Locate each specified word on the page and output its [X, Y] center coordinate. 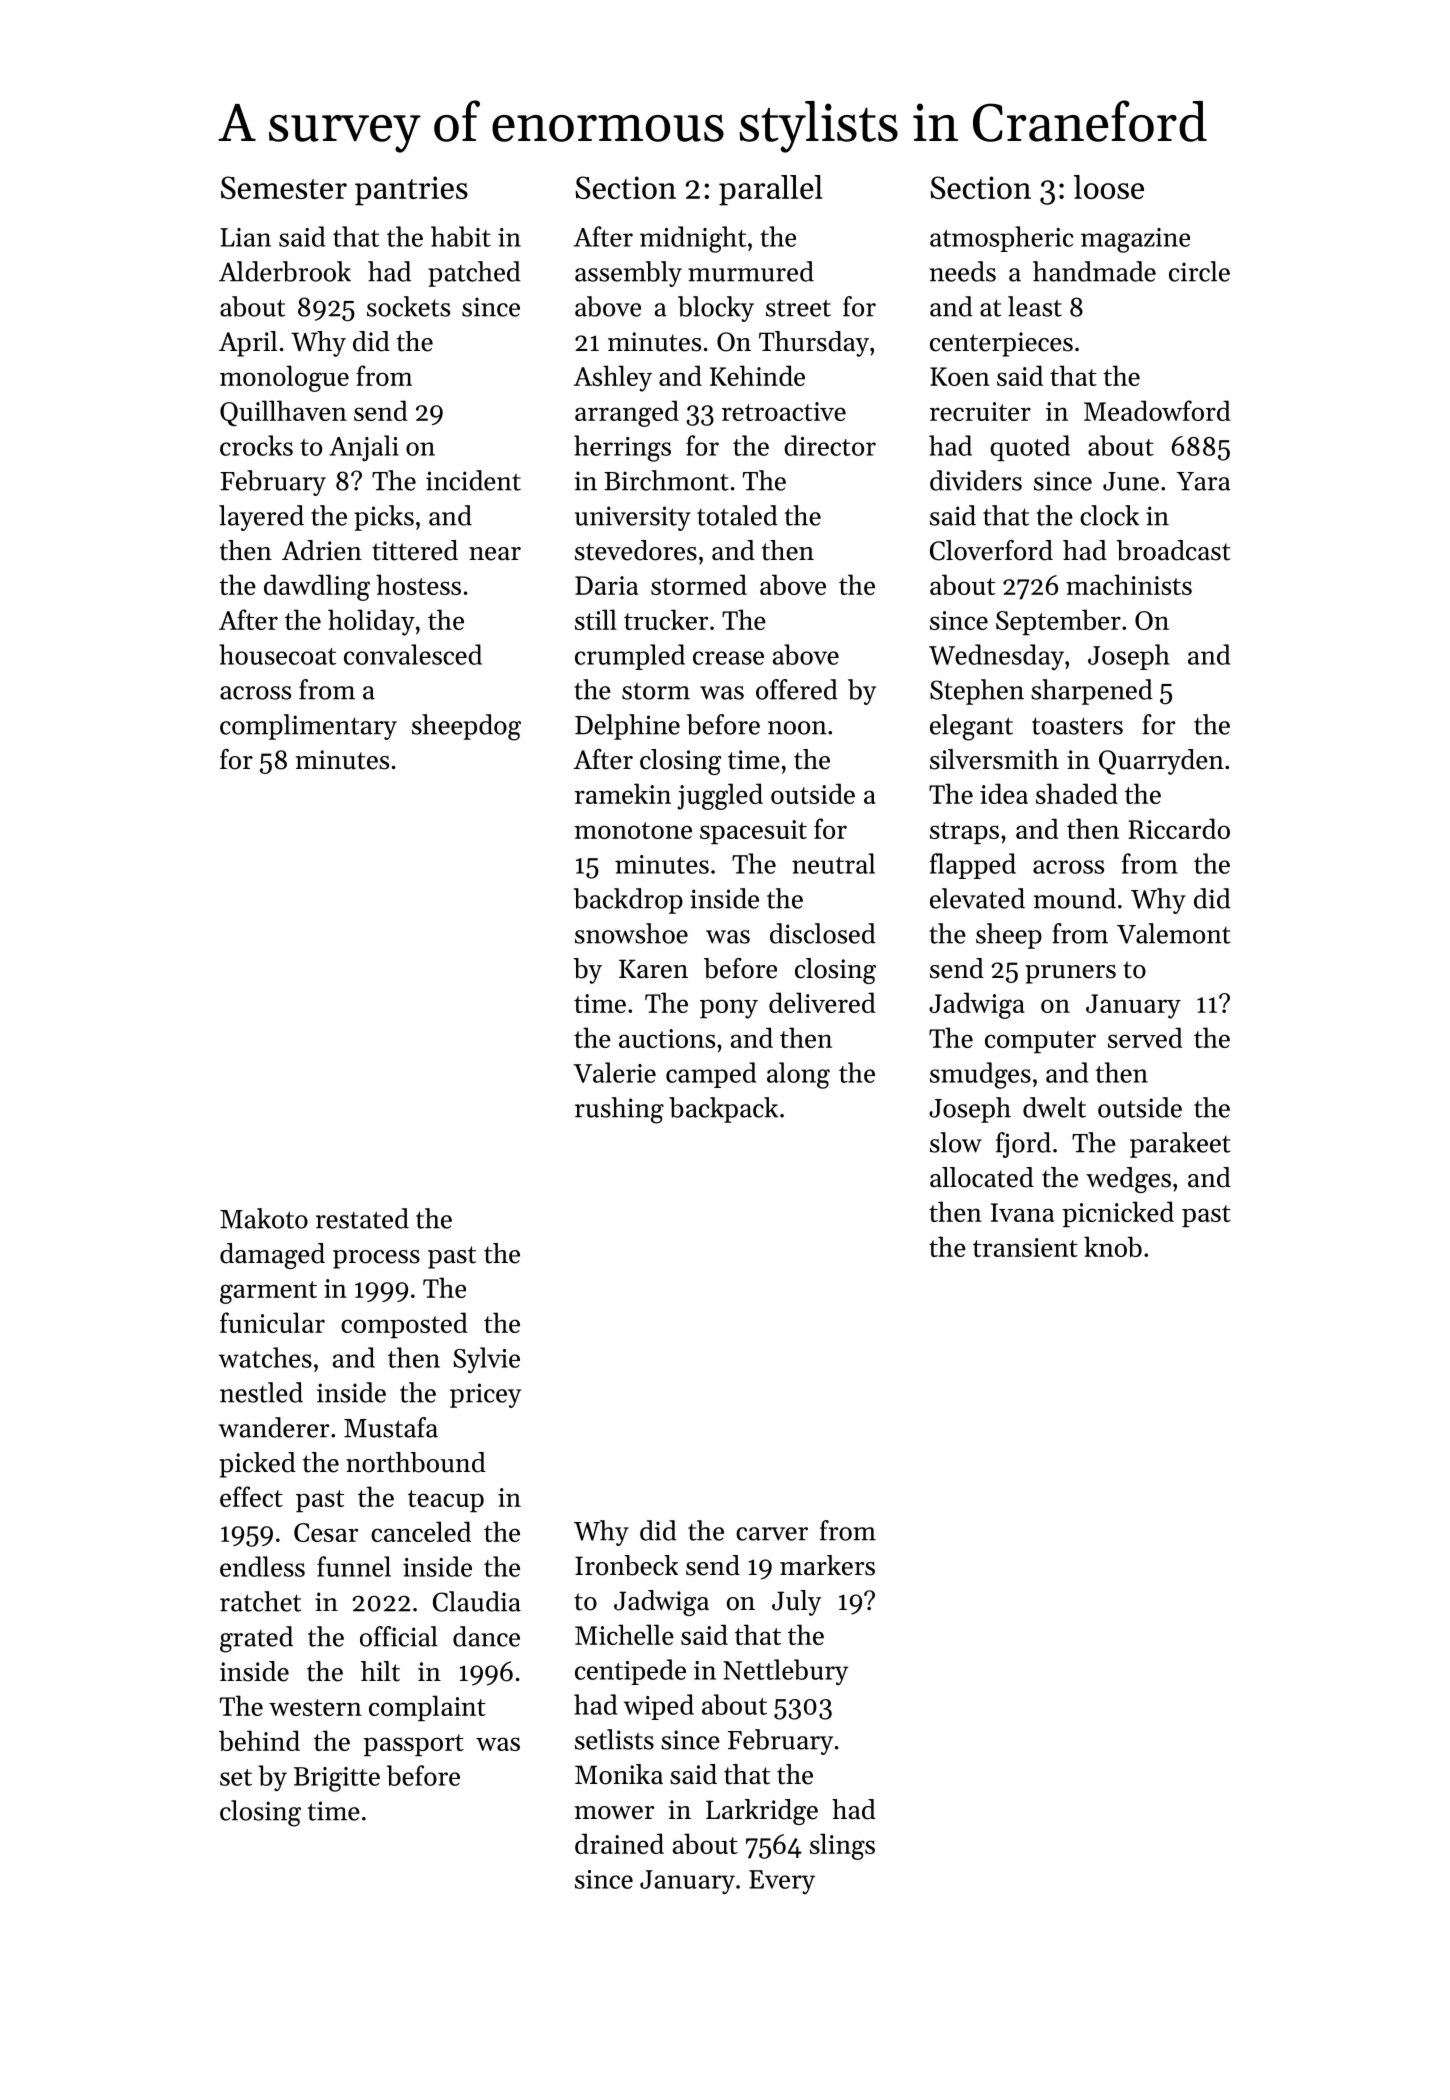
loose [1109, 187]
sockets [408, 306]
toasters [1077, 726]
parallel [771, 190]
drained [619, 1843]
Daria [606, 585]
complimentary [308, 727]
